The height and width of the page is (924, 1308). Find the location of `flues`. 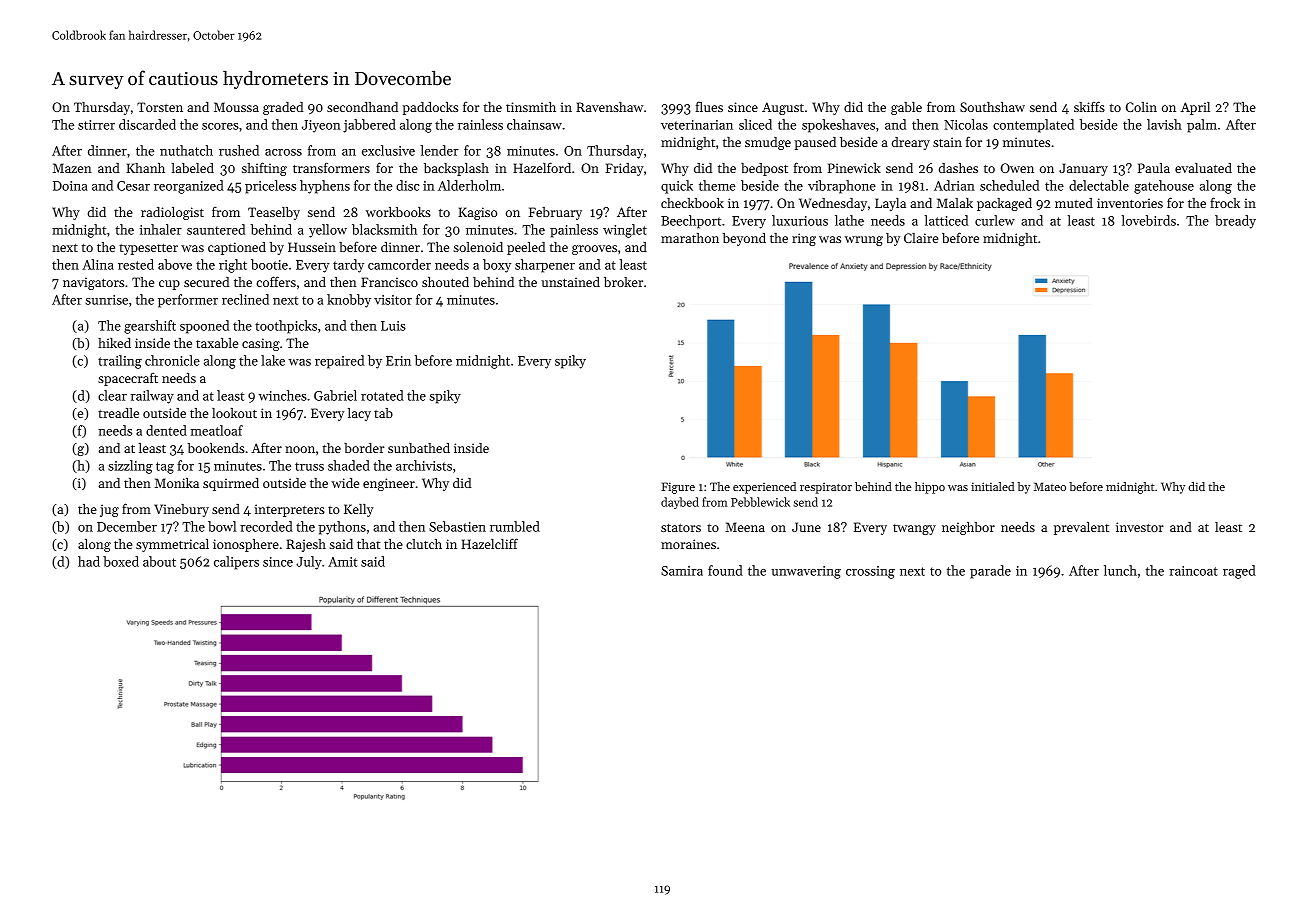

flues is located at coordinates (709, 106).
